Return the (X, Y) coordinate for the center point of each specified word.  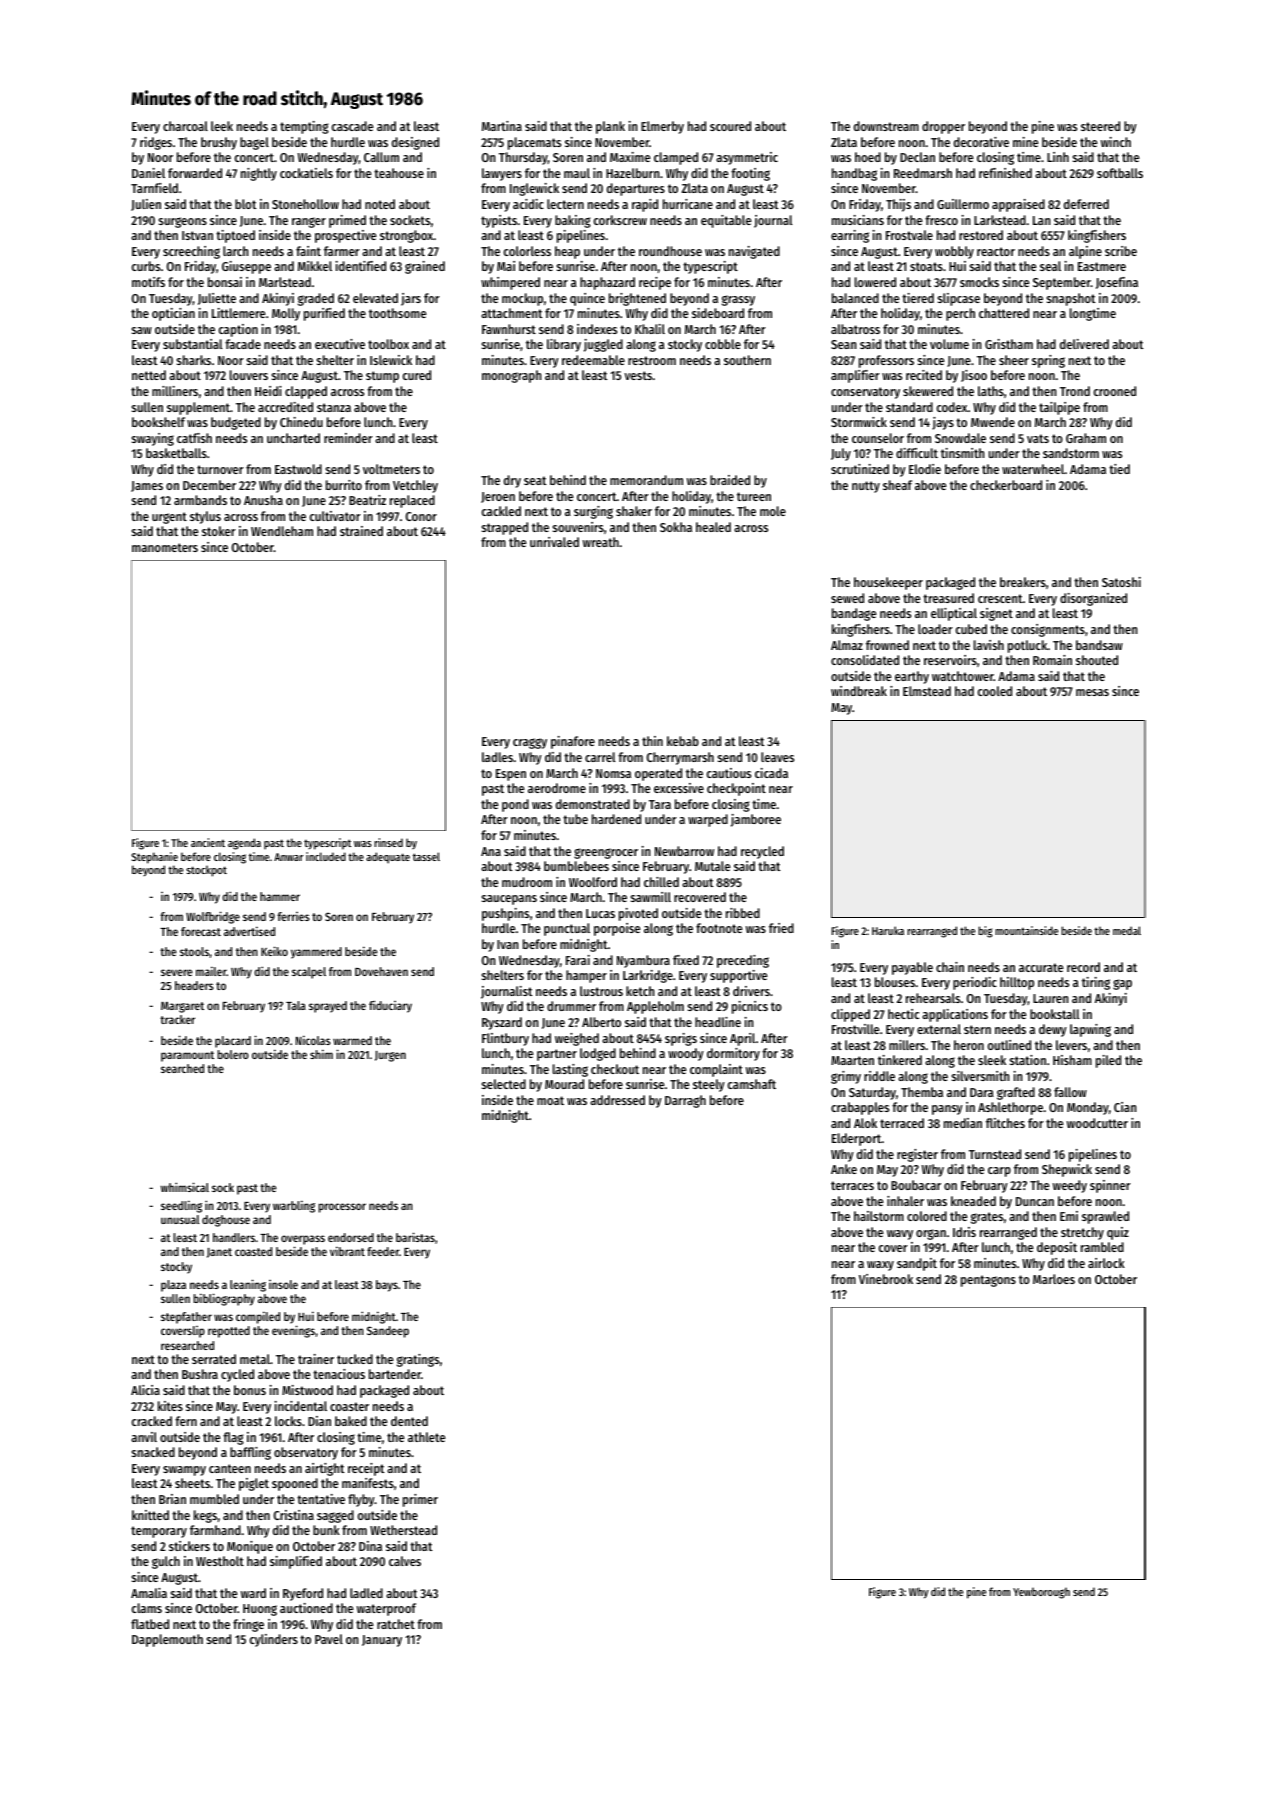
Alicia (145, 1390)
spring (1048, 361)
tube (575, 819)
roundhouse (670, 251)
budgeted (236, 423)
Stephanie (154, 858)
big (985, 932)
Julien (146, 205)
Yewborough (1041, 1593)
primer (420, 1500)
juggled (603, 345)
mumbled (214, 1499)
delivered (1084, 344)
